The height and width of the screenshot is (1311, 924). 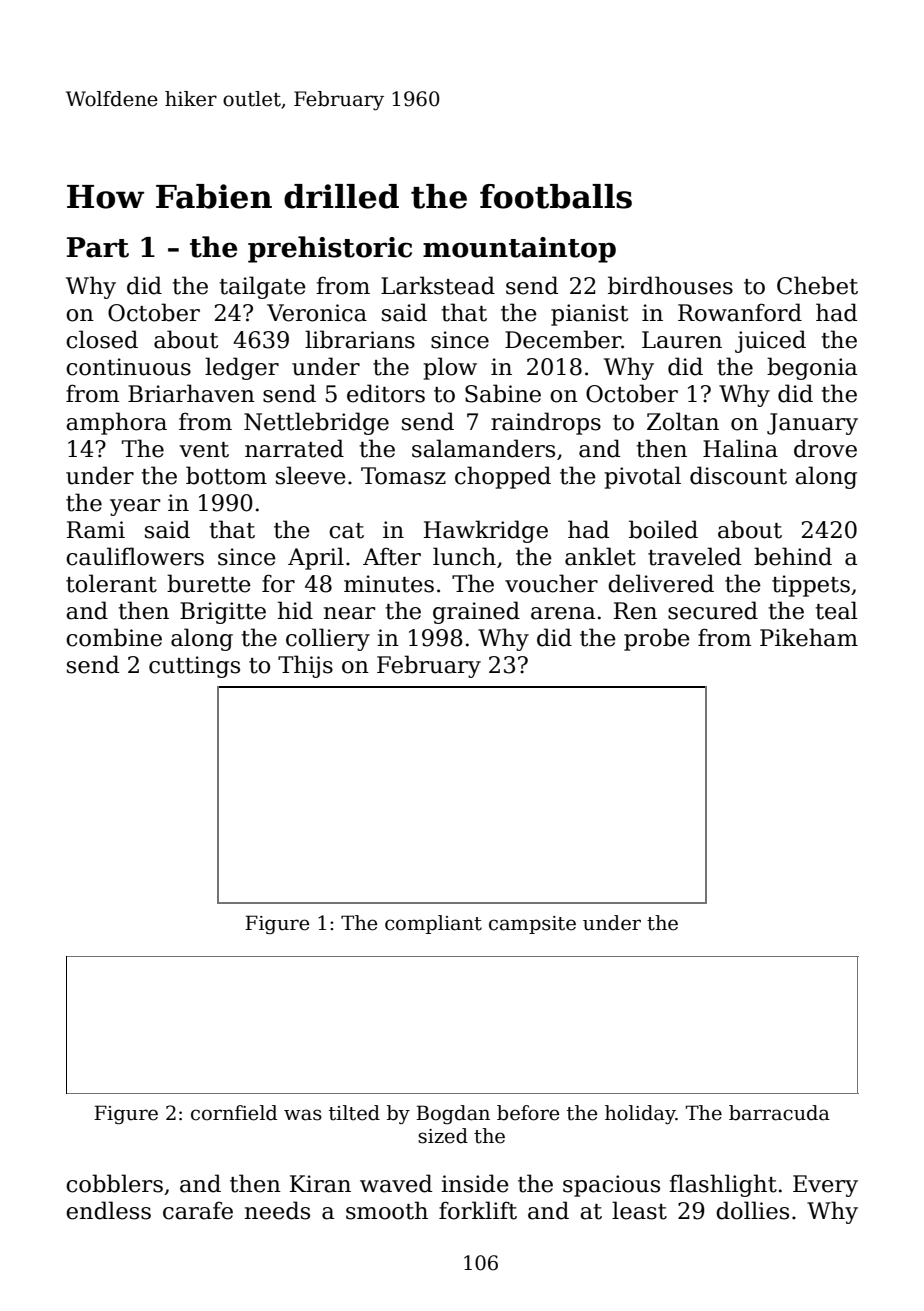 What do you see at coordinates (809, 637) in the screenshot?
I see `Pikeham` at bounding box center [809, 637].
